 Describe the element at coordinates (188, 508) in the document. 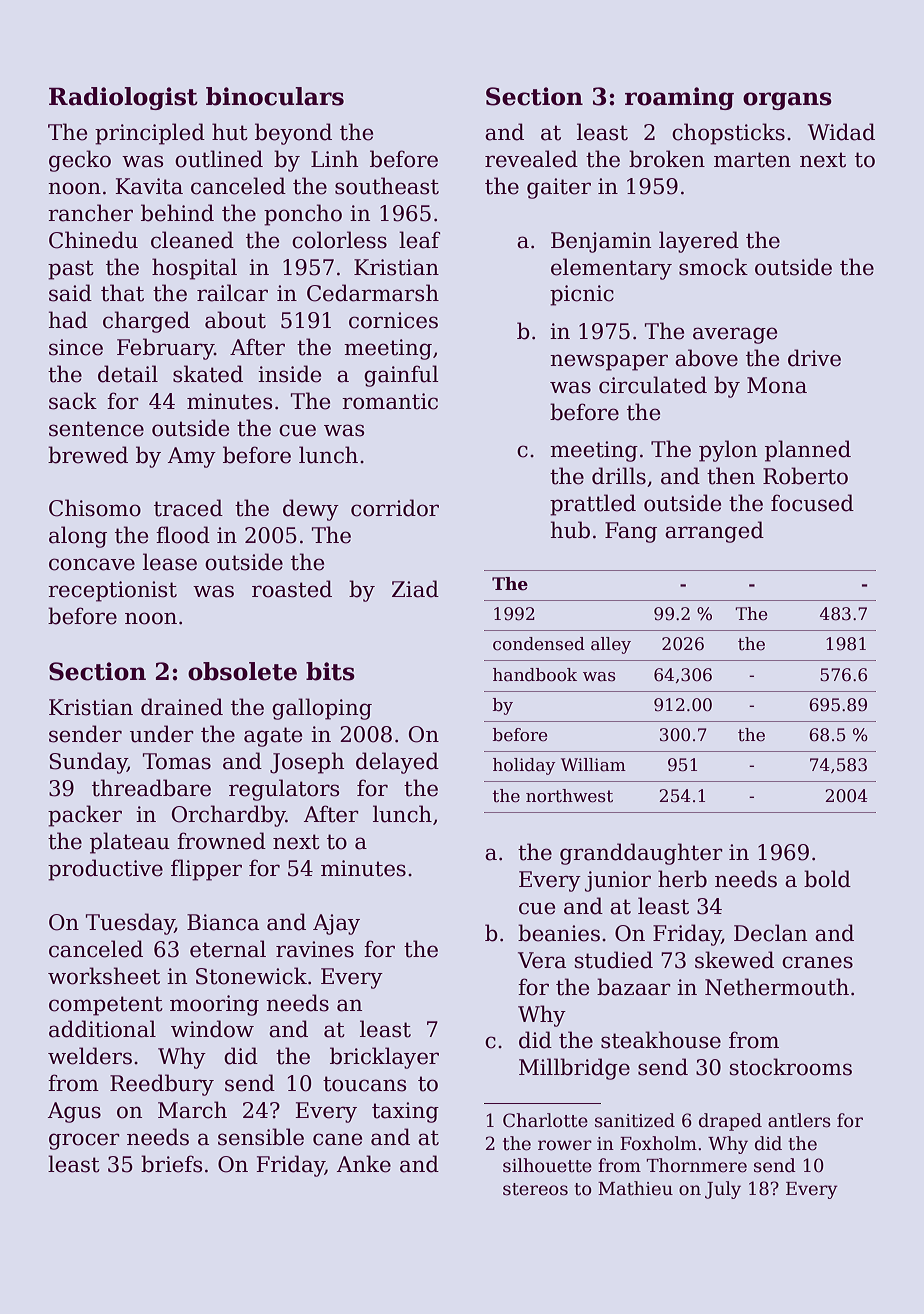

I see `traced` at that location.
